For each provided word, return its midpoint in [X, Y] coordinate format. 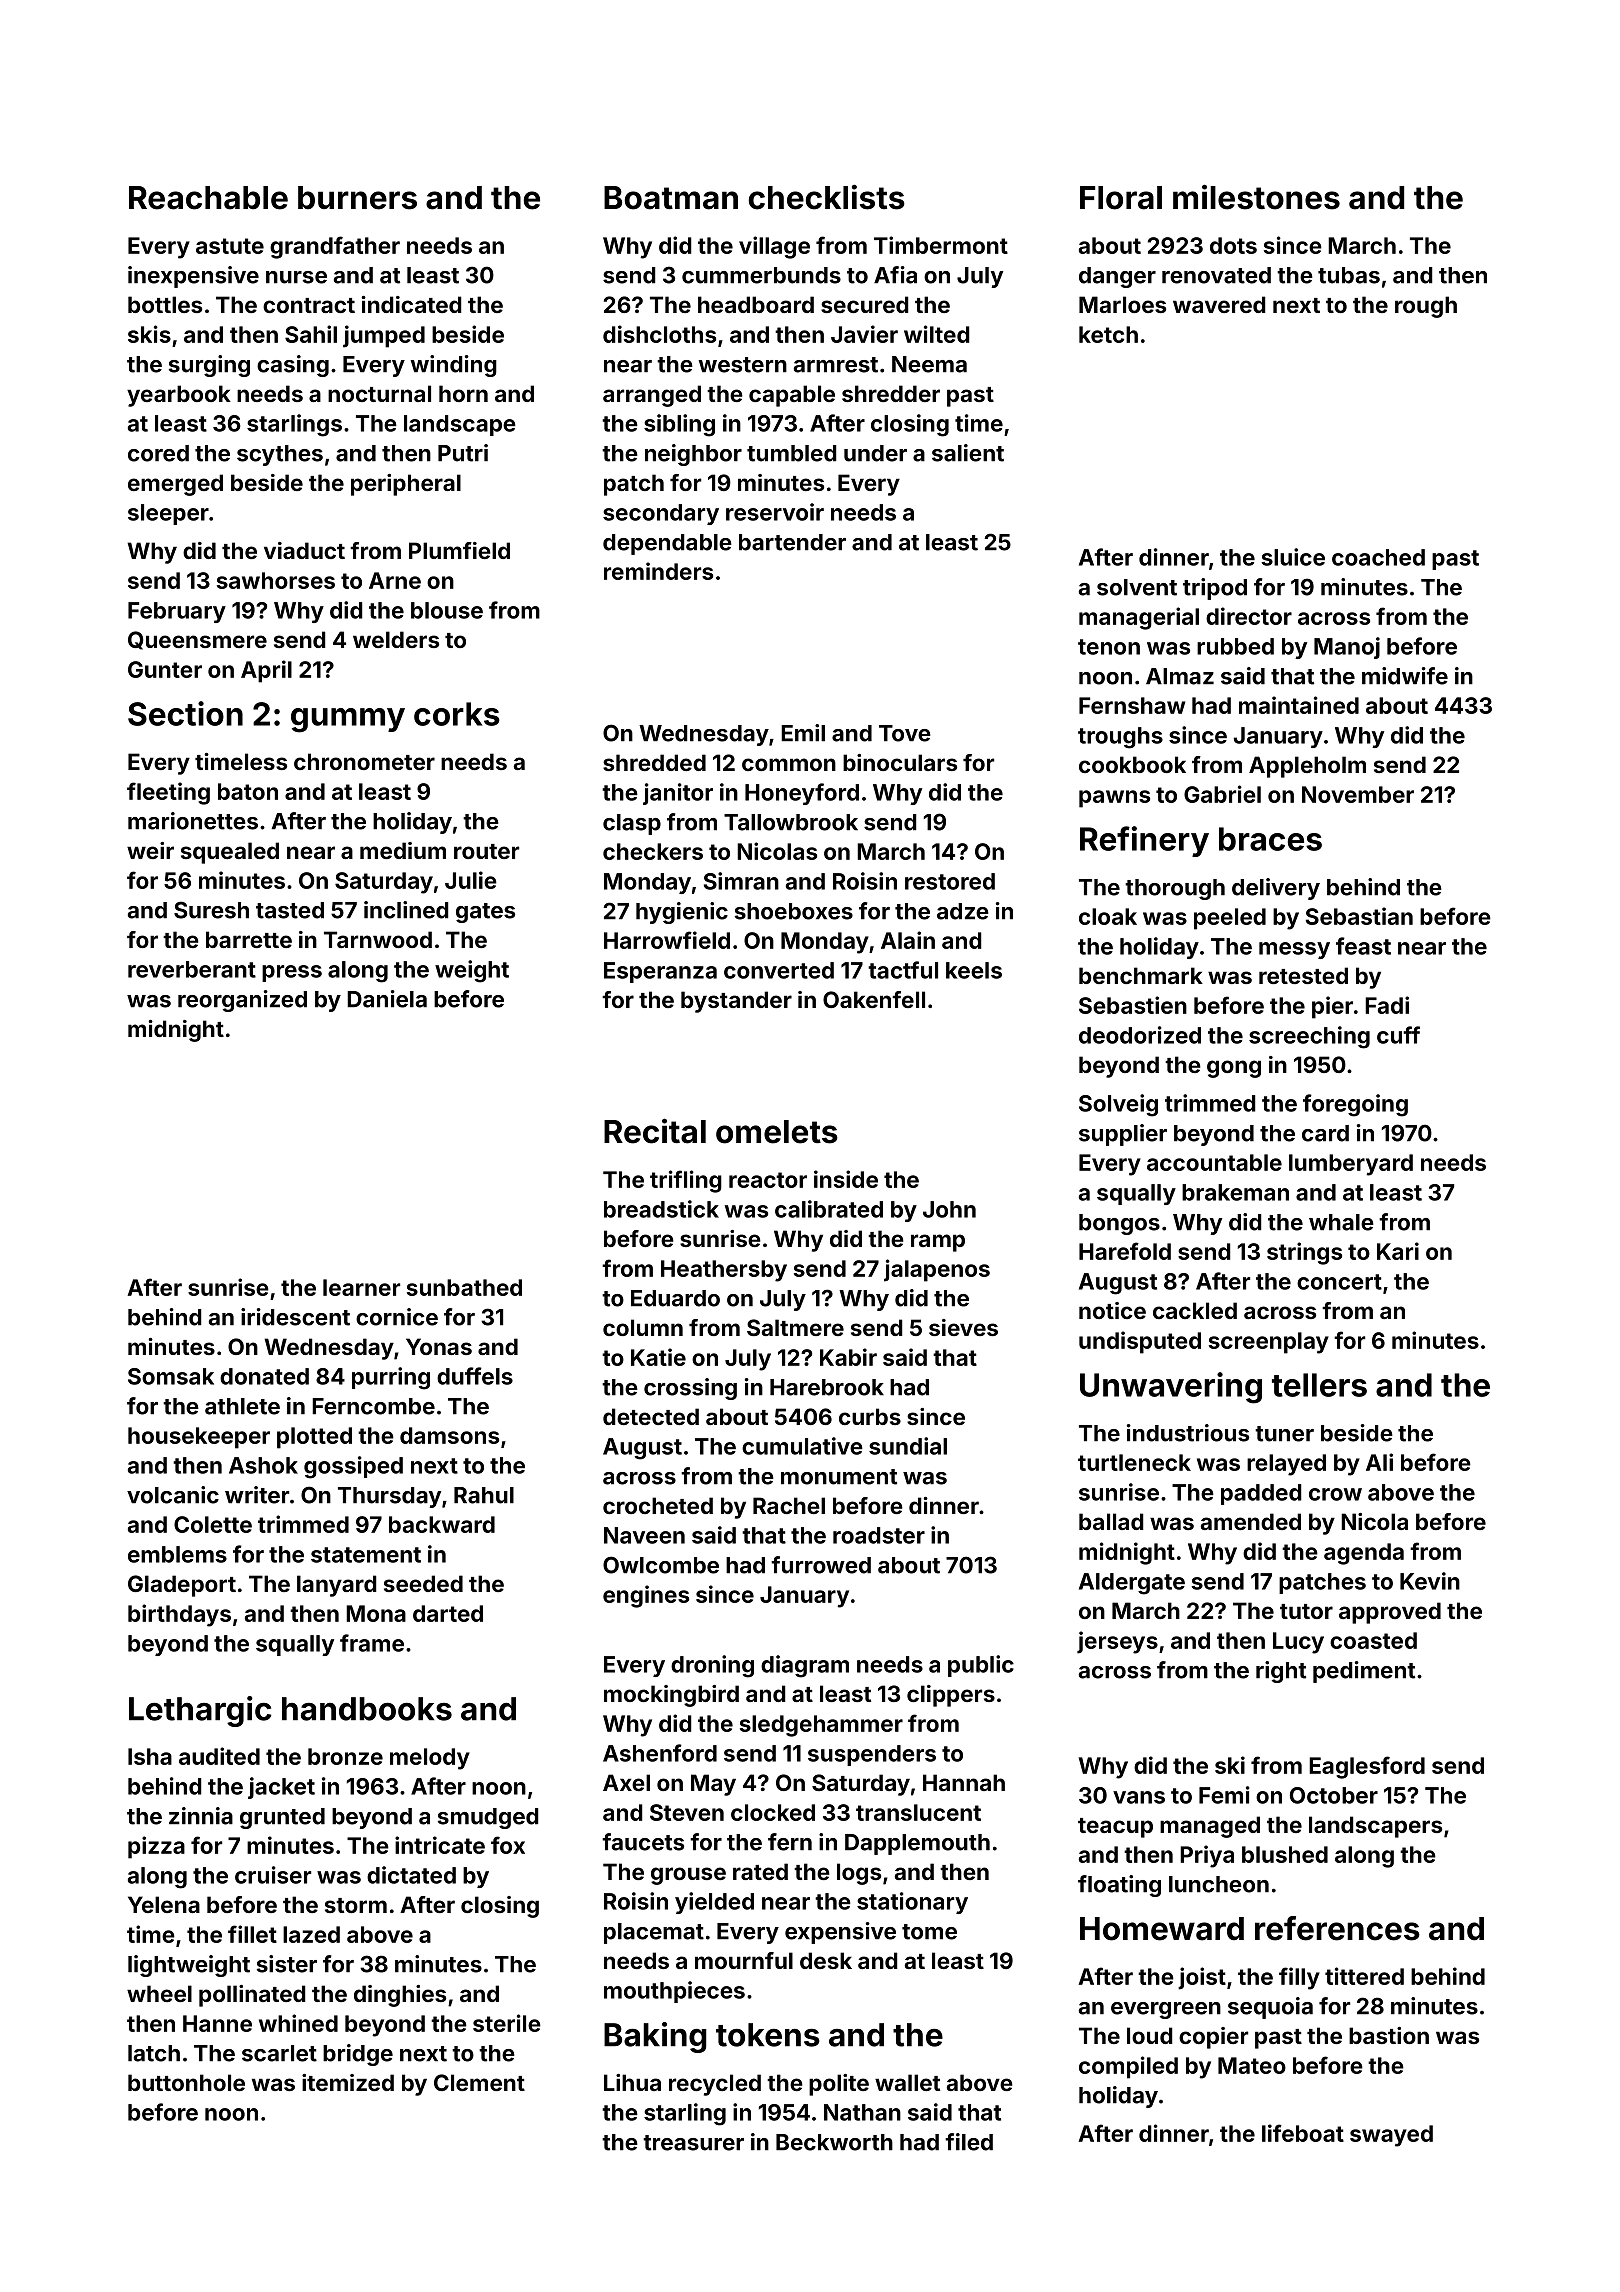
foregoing [1355, 1105]
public [981, 1666]
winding [453, 366]
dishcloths [659, 334]
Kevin [1430, 1581]
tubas [1349, 275]
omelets [777, 1132]
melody [430, 1759]
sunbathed [464, 1287]
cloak [1108, 916]
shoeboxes [794, 911]
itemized [348, 2082]
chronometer [364, 761]
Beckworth [834, 2142]
